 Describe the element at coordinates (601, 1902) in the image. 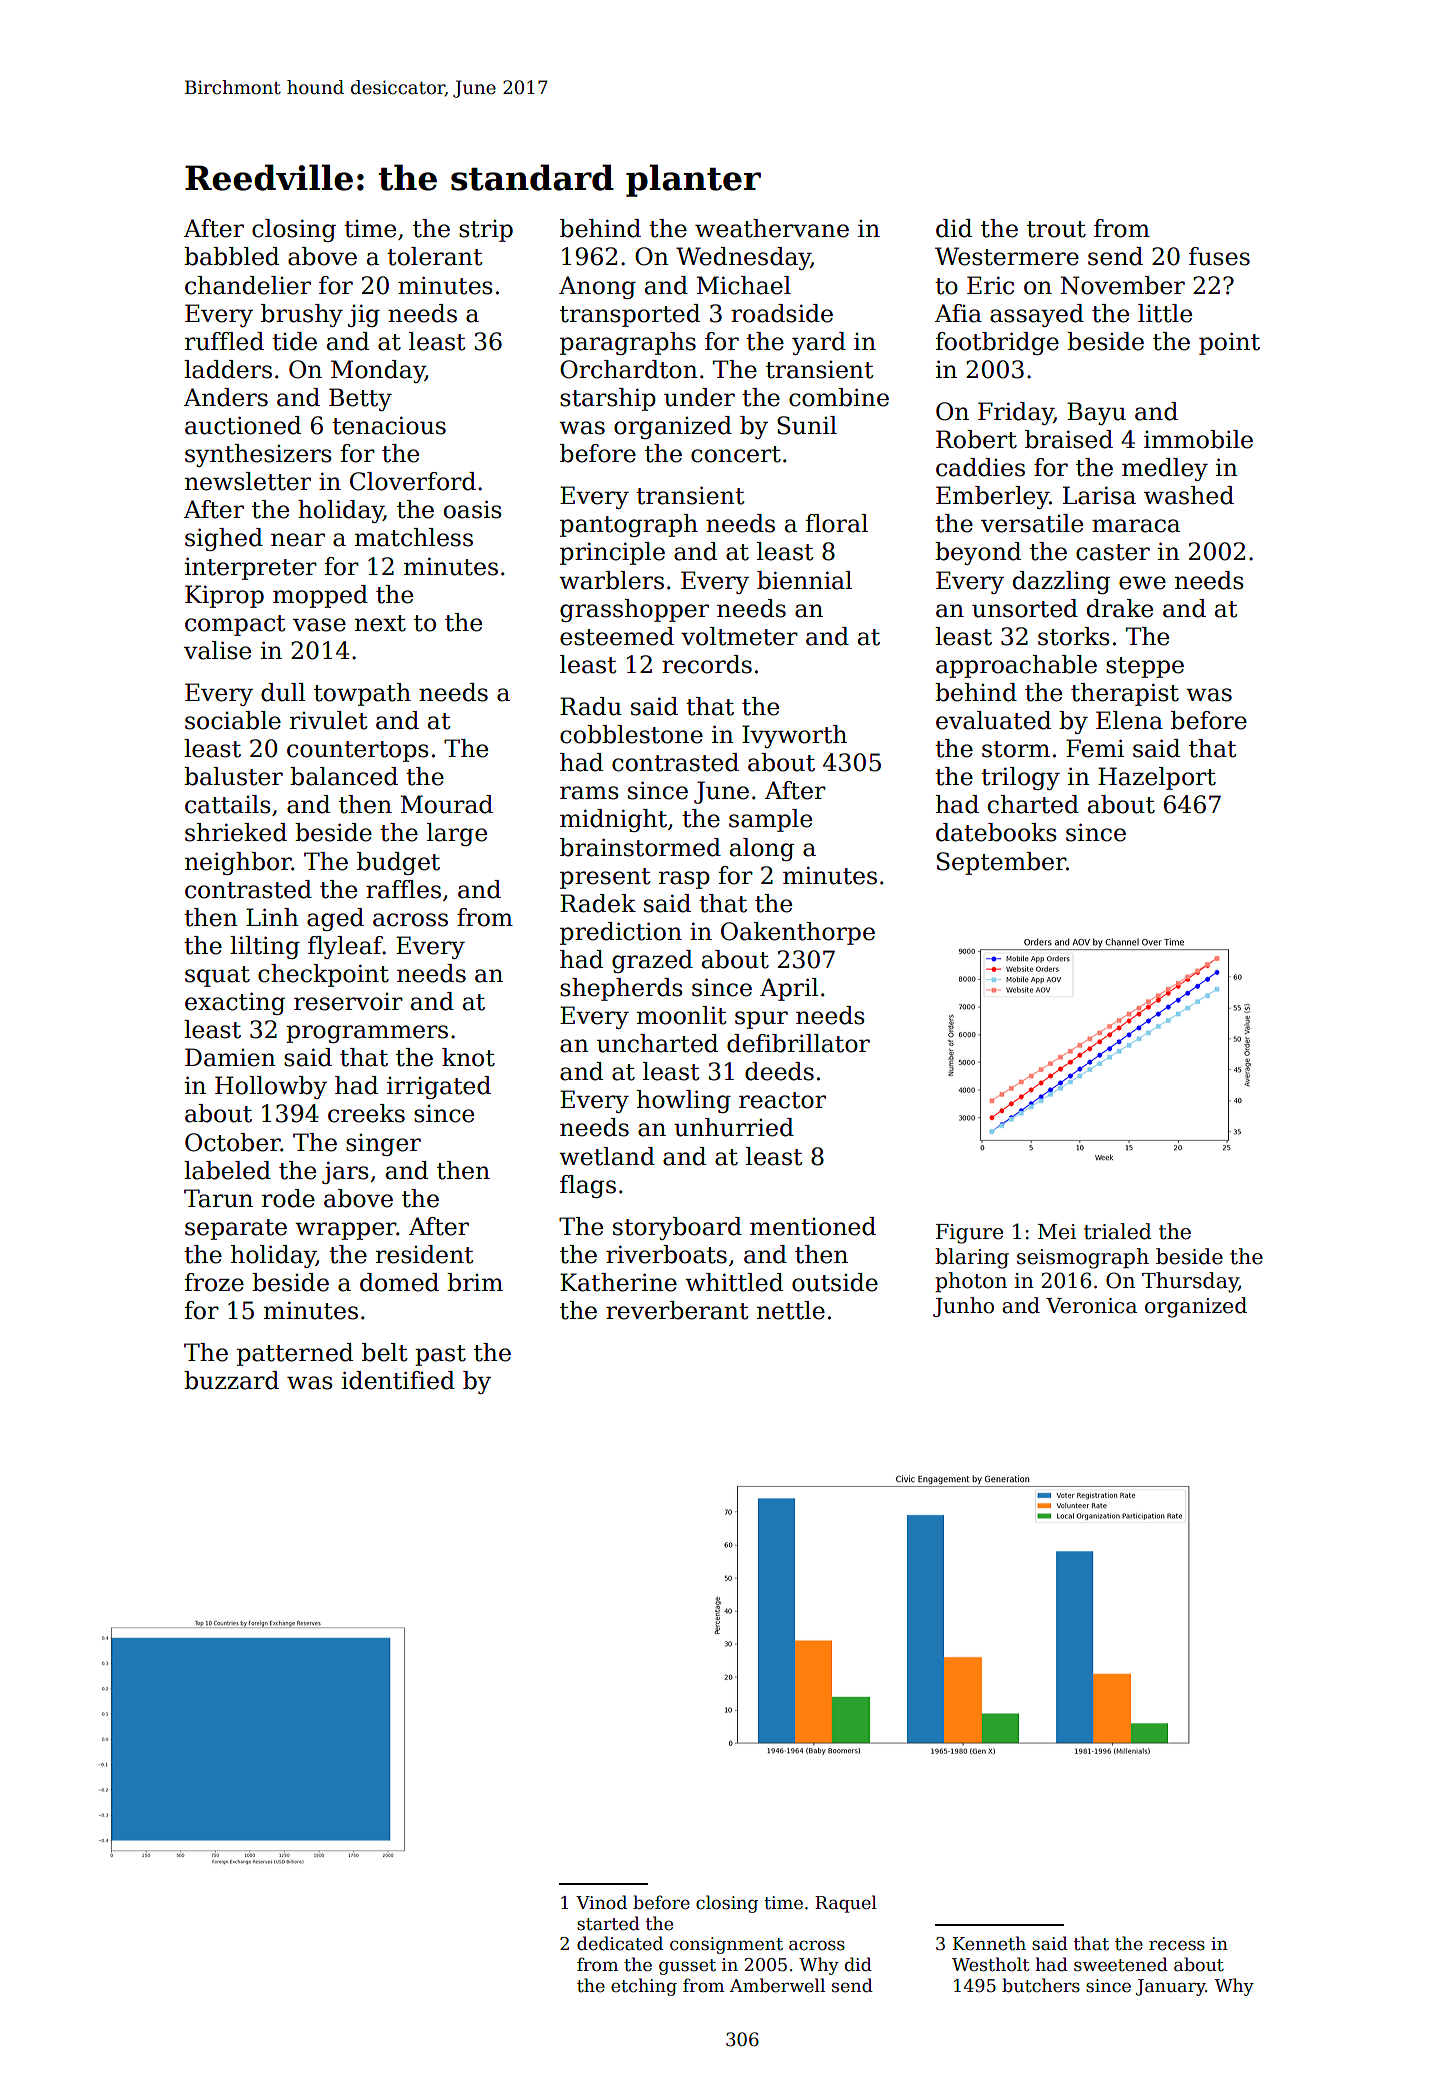

I see `Vinod` at that location.
